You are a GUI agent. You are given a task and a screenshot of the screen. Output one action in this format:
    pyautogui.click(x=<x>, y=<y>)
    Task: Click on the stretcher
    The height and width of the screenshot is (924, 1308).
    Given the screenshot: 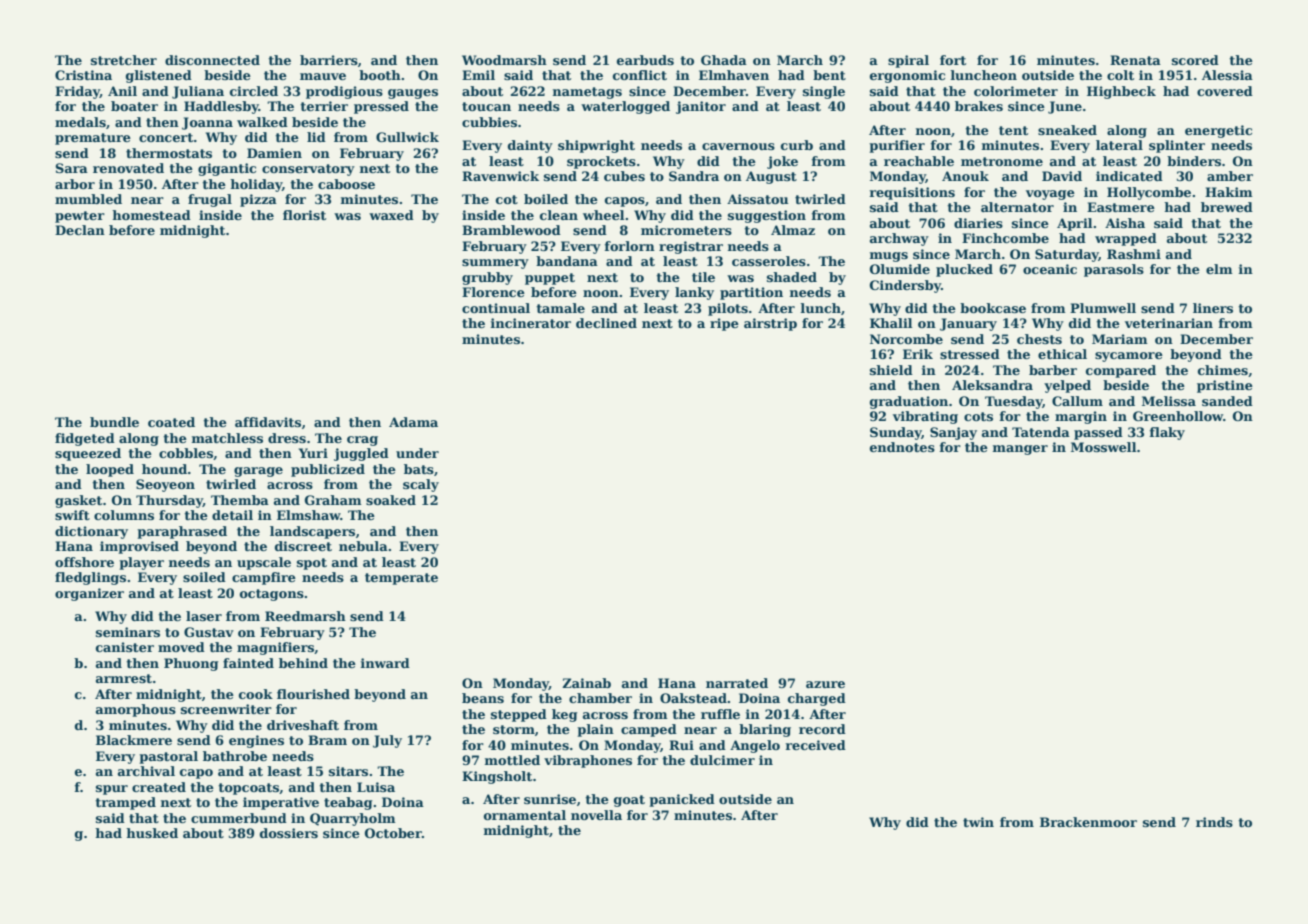 What is the action you would take?
    pyautogui.click(x=124, y=60)
